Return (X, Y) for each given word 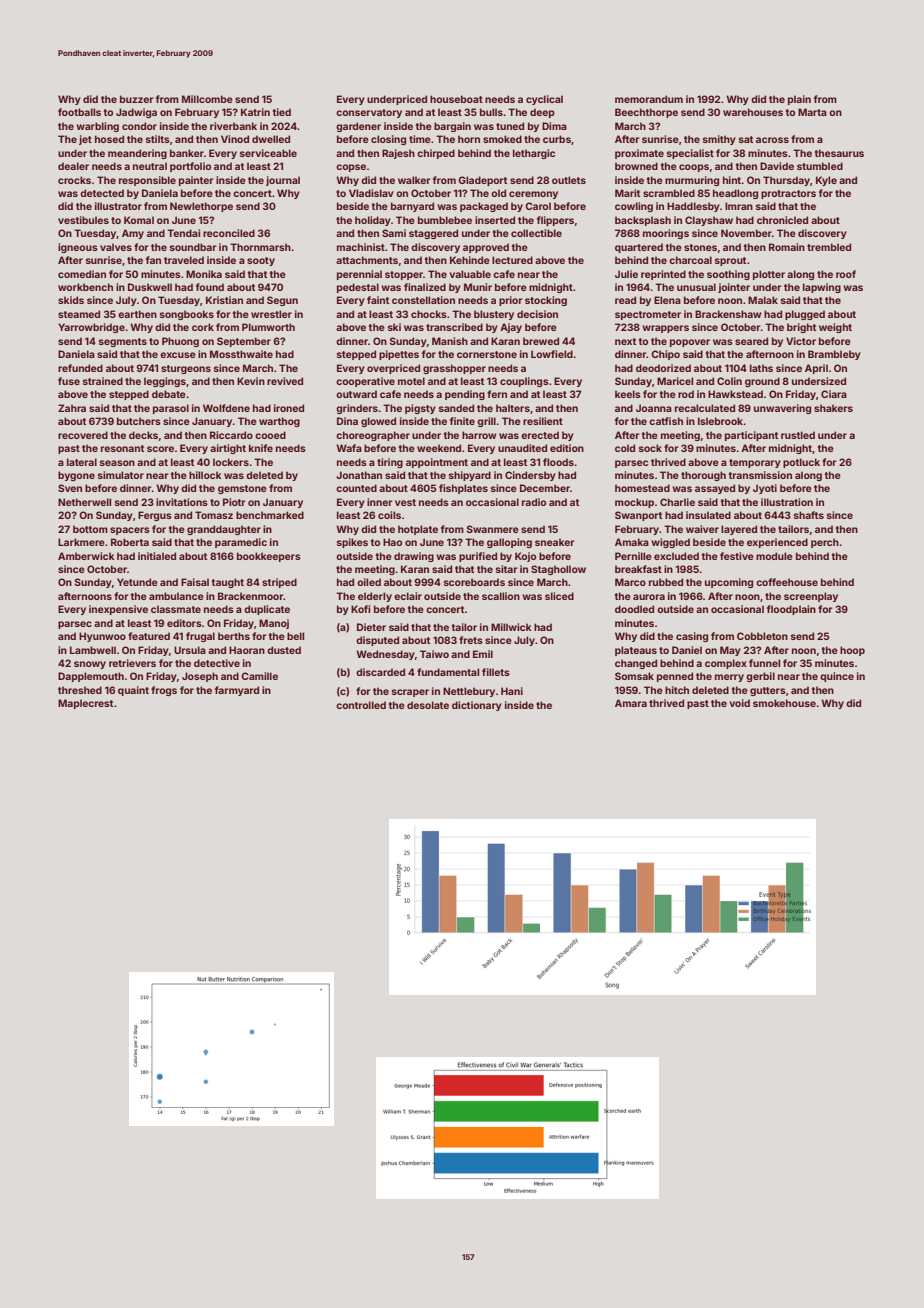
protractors (788, 194)
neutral (150, 166)
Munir (478, 287)
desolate (428, 705)
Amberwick (86, 556)
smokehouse (784, 703)
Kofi (360, 609)
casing (692, 637)
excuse (178, 355)
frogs (164, 691)
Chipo (665, 355)
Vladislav (371, 193)
